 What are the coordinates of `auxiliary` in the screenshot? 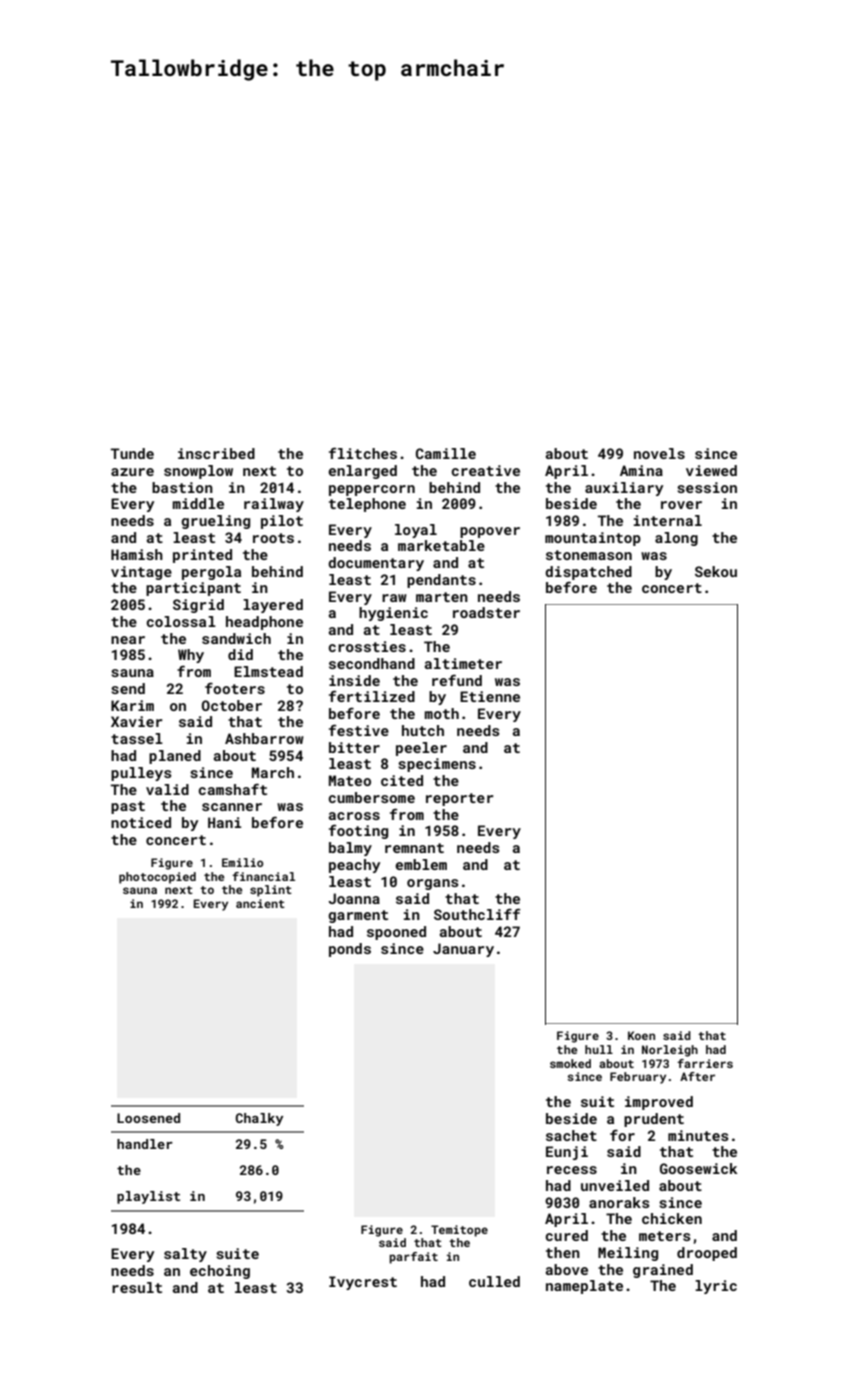 It's located at (624, 489).
